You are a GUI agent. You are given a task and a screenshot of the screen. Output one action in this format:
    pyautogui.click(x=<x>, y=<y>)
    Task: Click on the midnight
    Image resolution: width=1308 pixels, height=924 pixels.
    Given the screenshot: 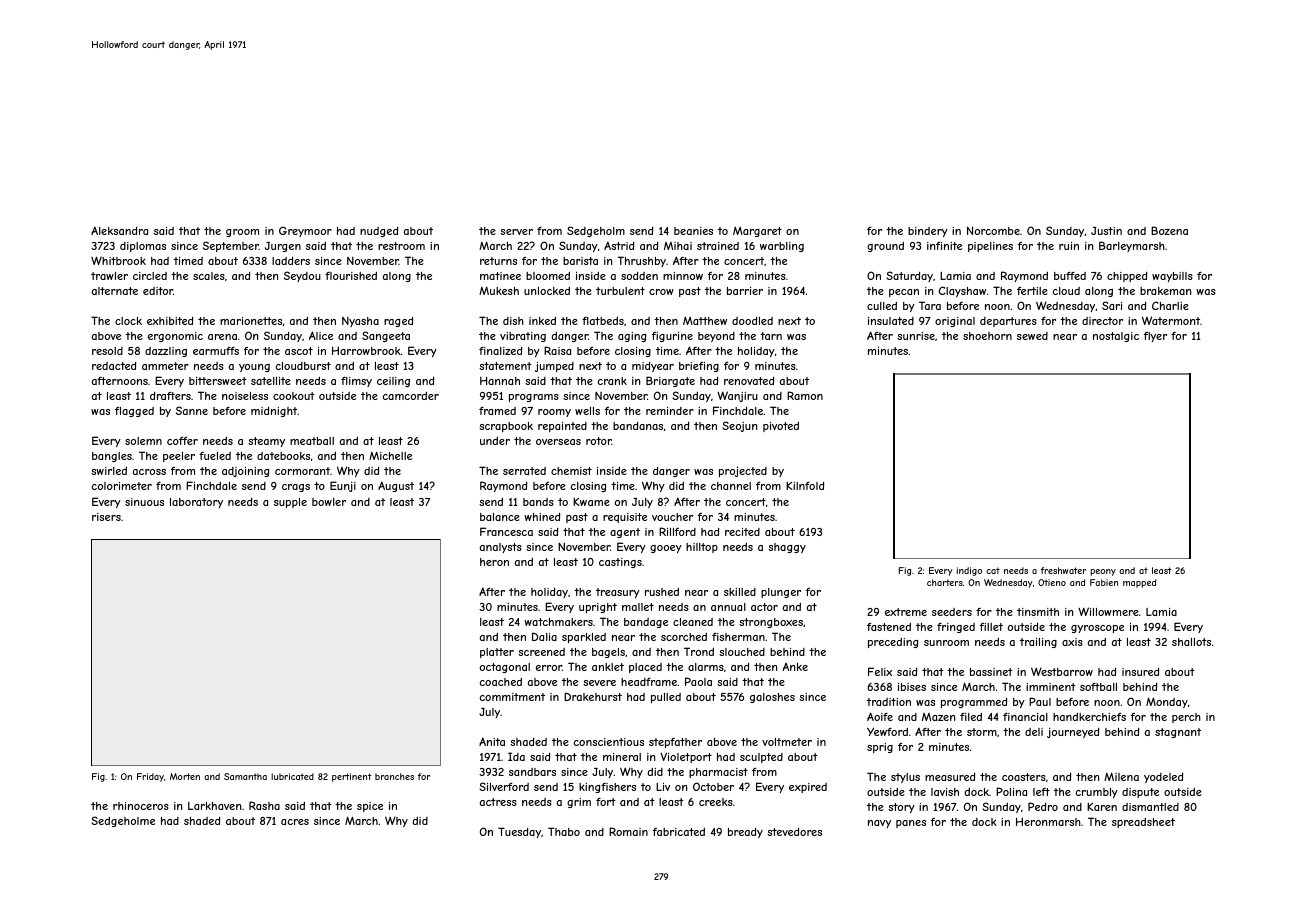 What is the action you would take?
    pyautogui.click(x=274, y=412)
